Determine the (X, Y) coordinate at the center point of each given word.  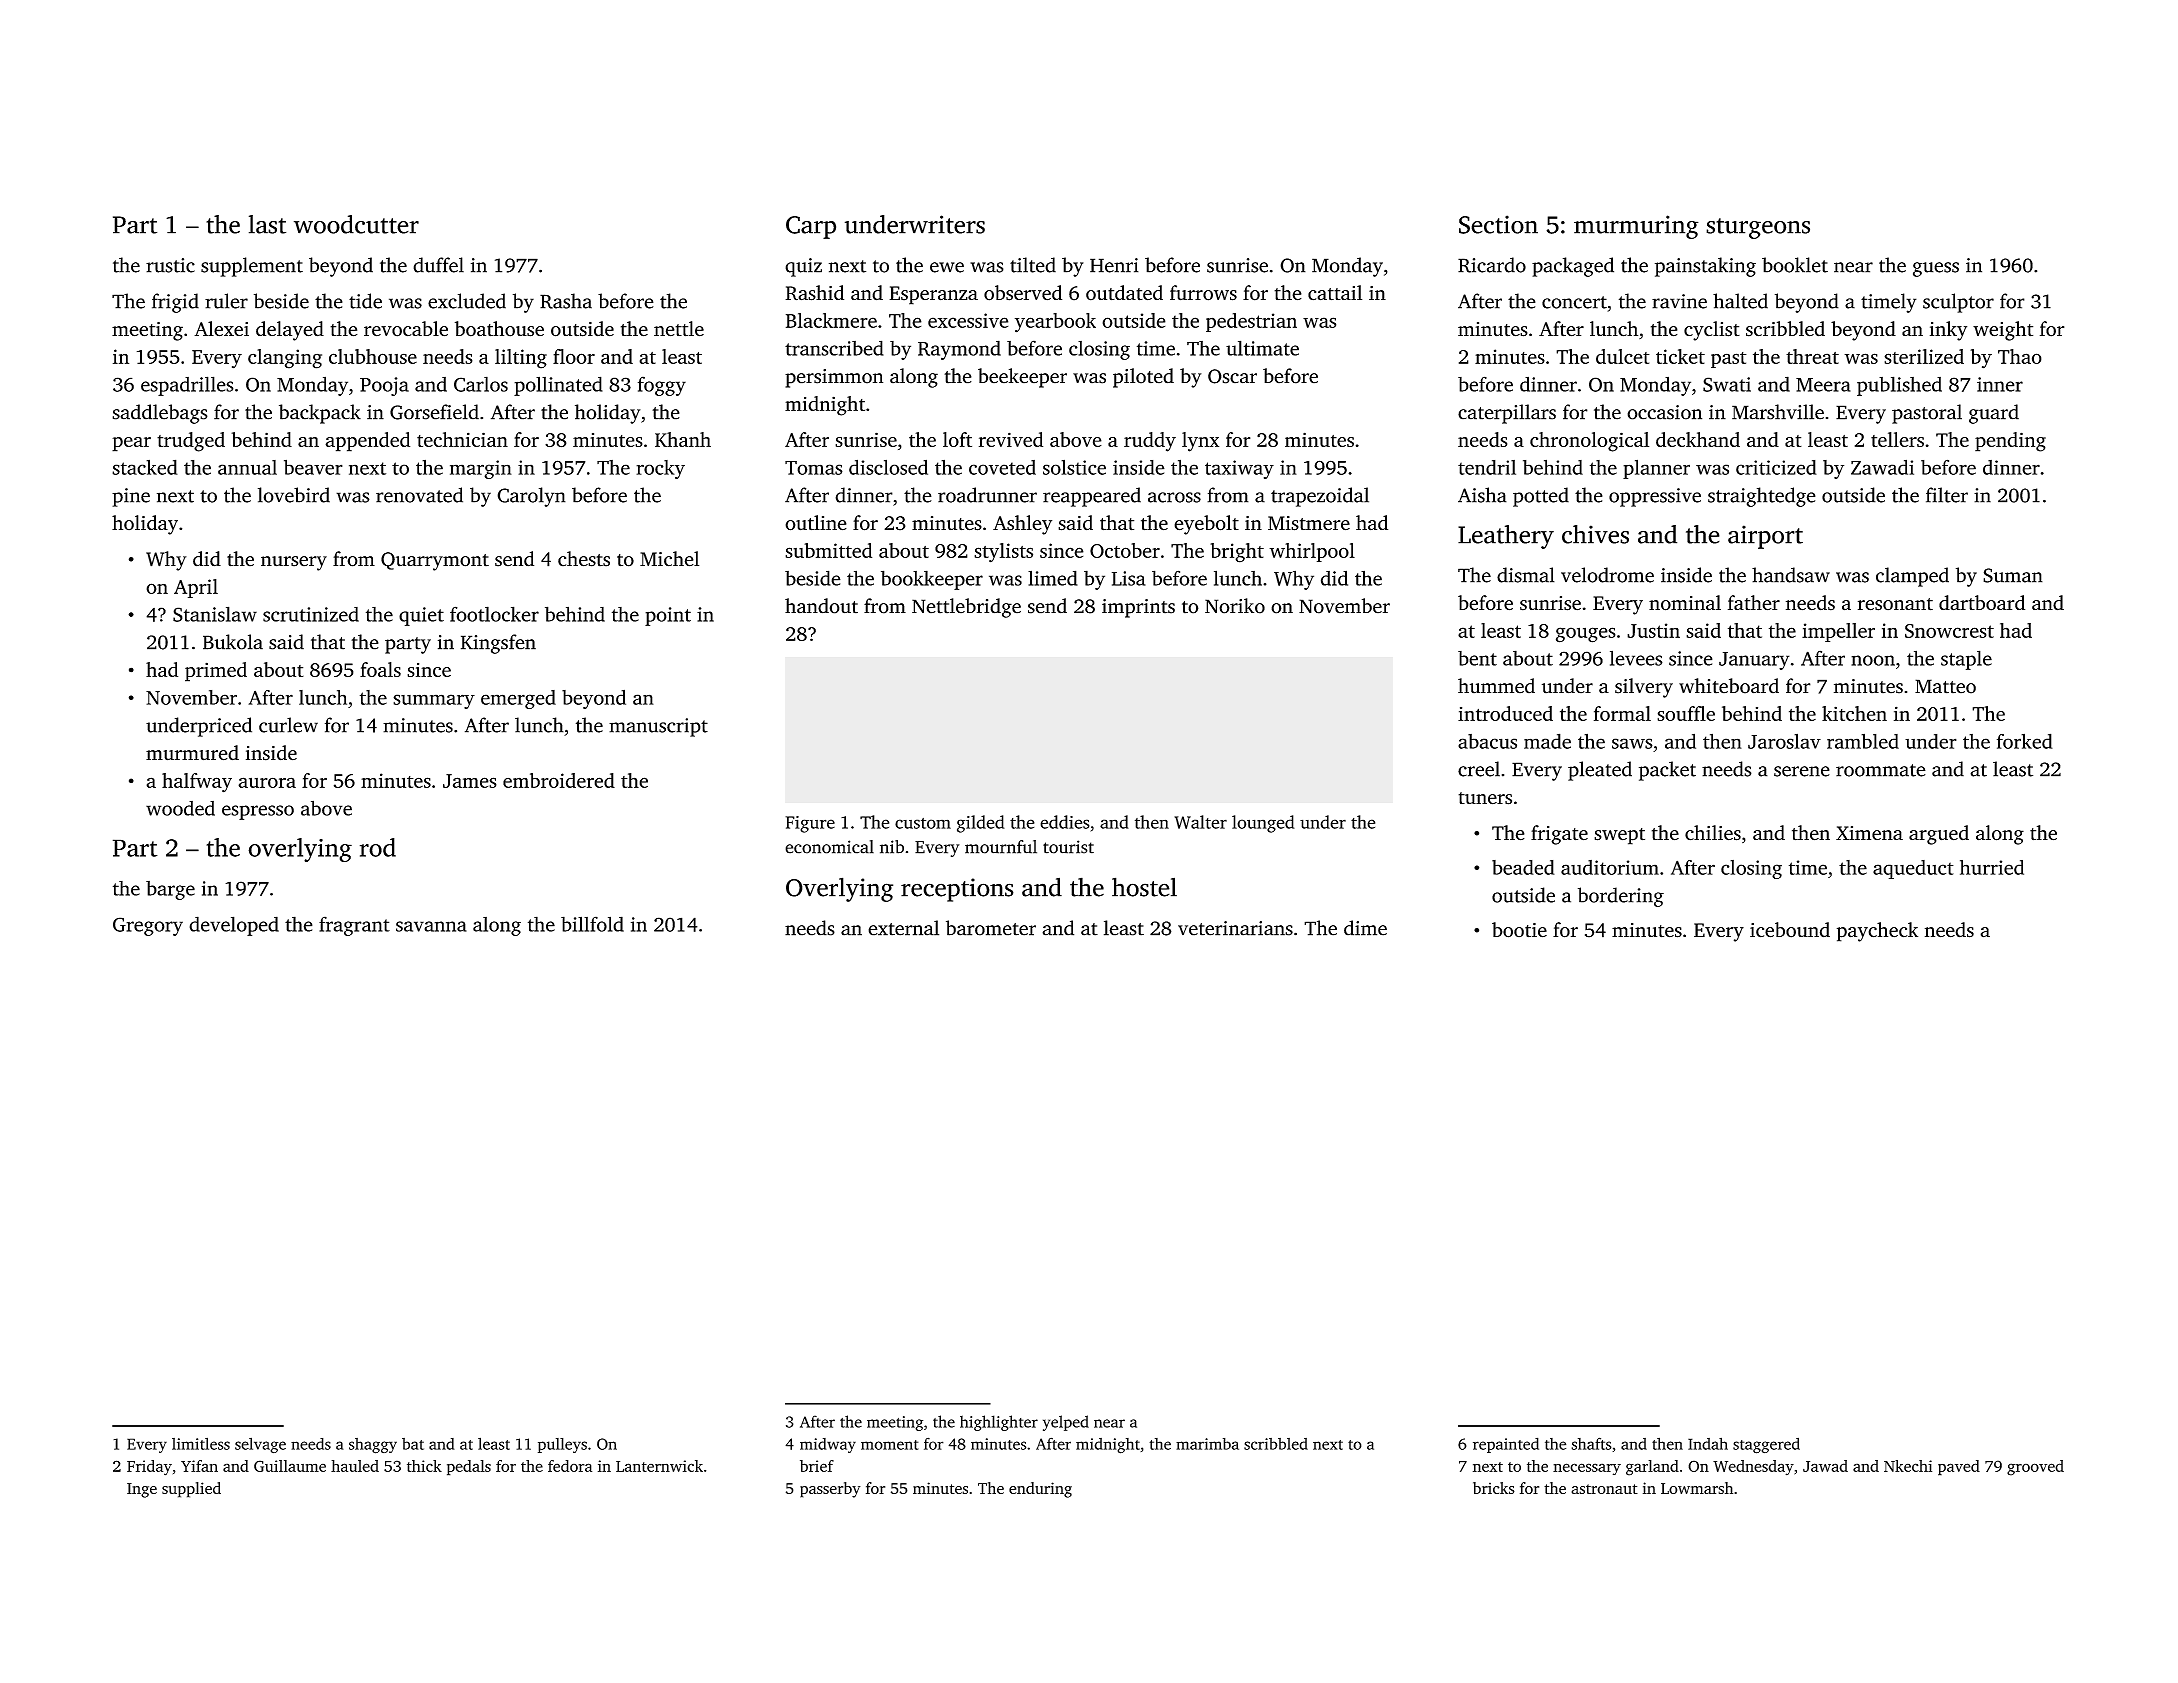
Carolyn (531, 497)
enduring (1040, 1490)
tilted (1033, 265)
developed (234, 926)
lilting (521, 359)
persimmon (834, 378)
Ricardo (1492, 265)
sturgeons (1758, 228)
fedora (570, 1466)
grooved (2035, 1468)
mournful (1001, 847)
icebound (1790, 930)
